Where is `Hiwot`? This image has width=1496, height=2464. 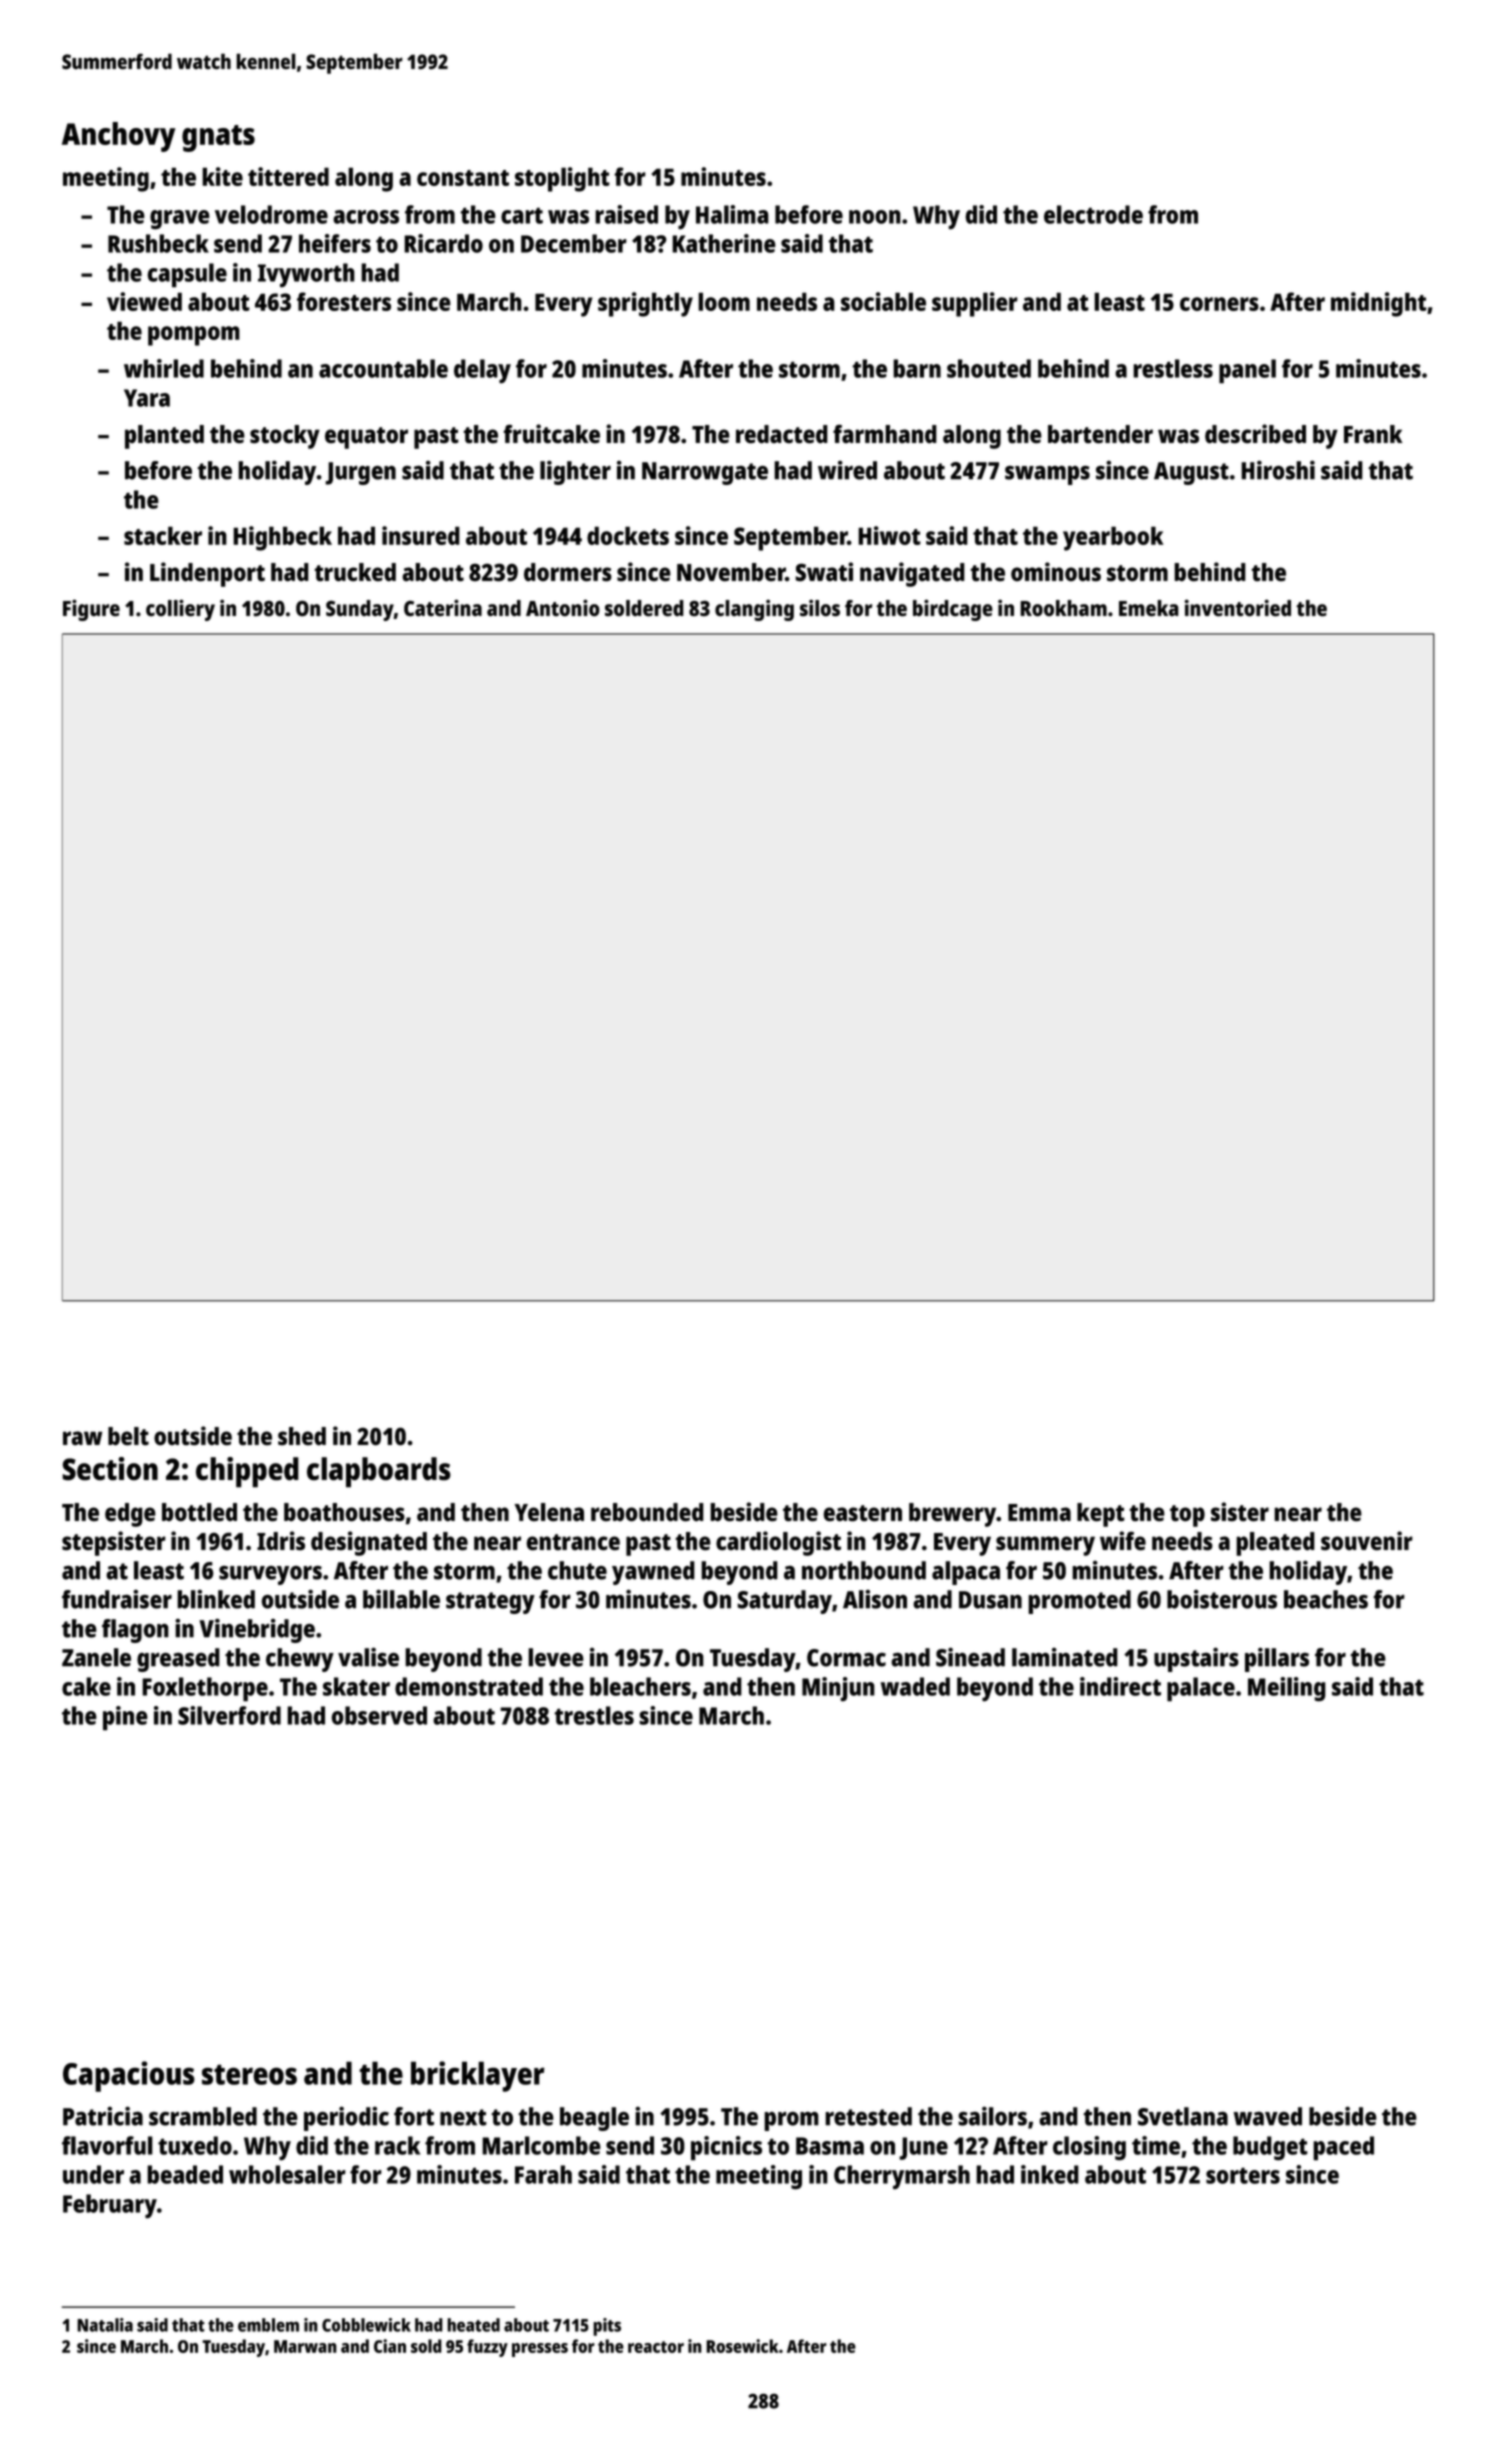
Hiwot is located at coordinates (889, 535).
